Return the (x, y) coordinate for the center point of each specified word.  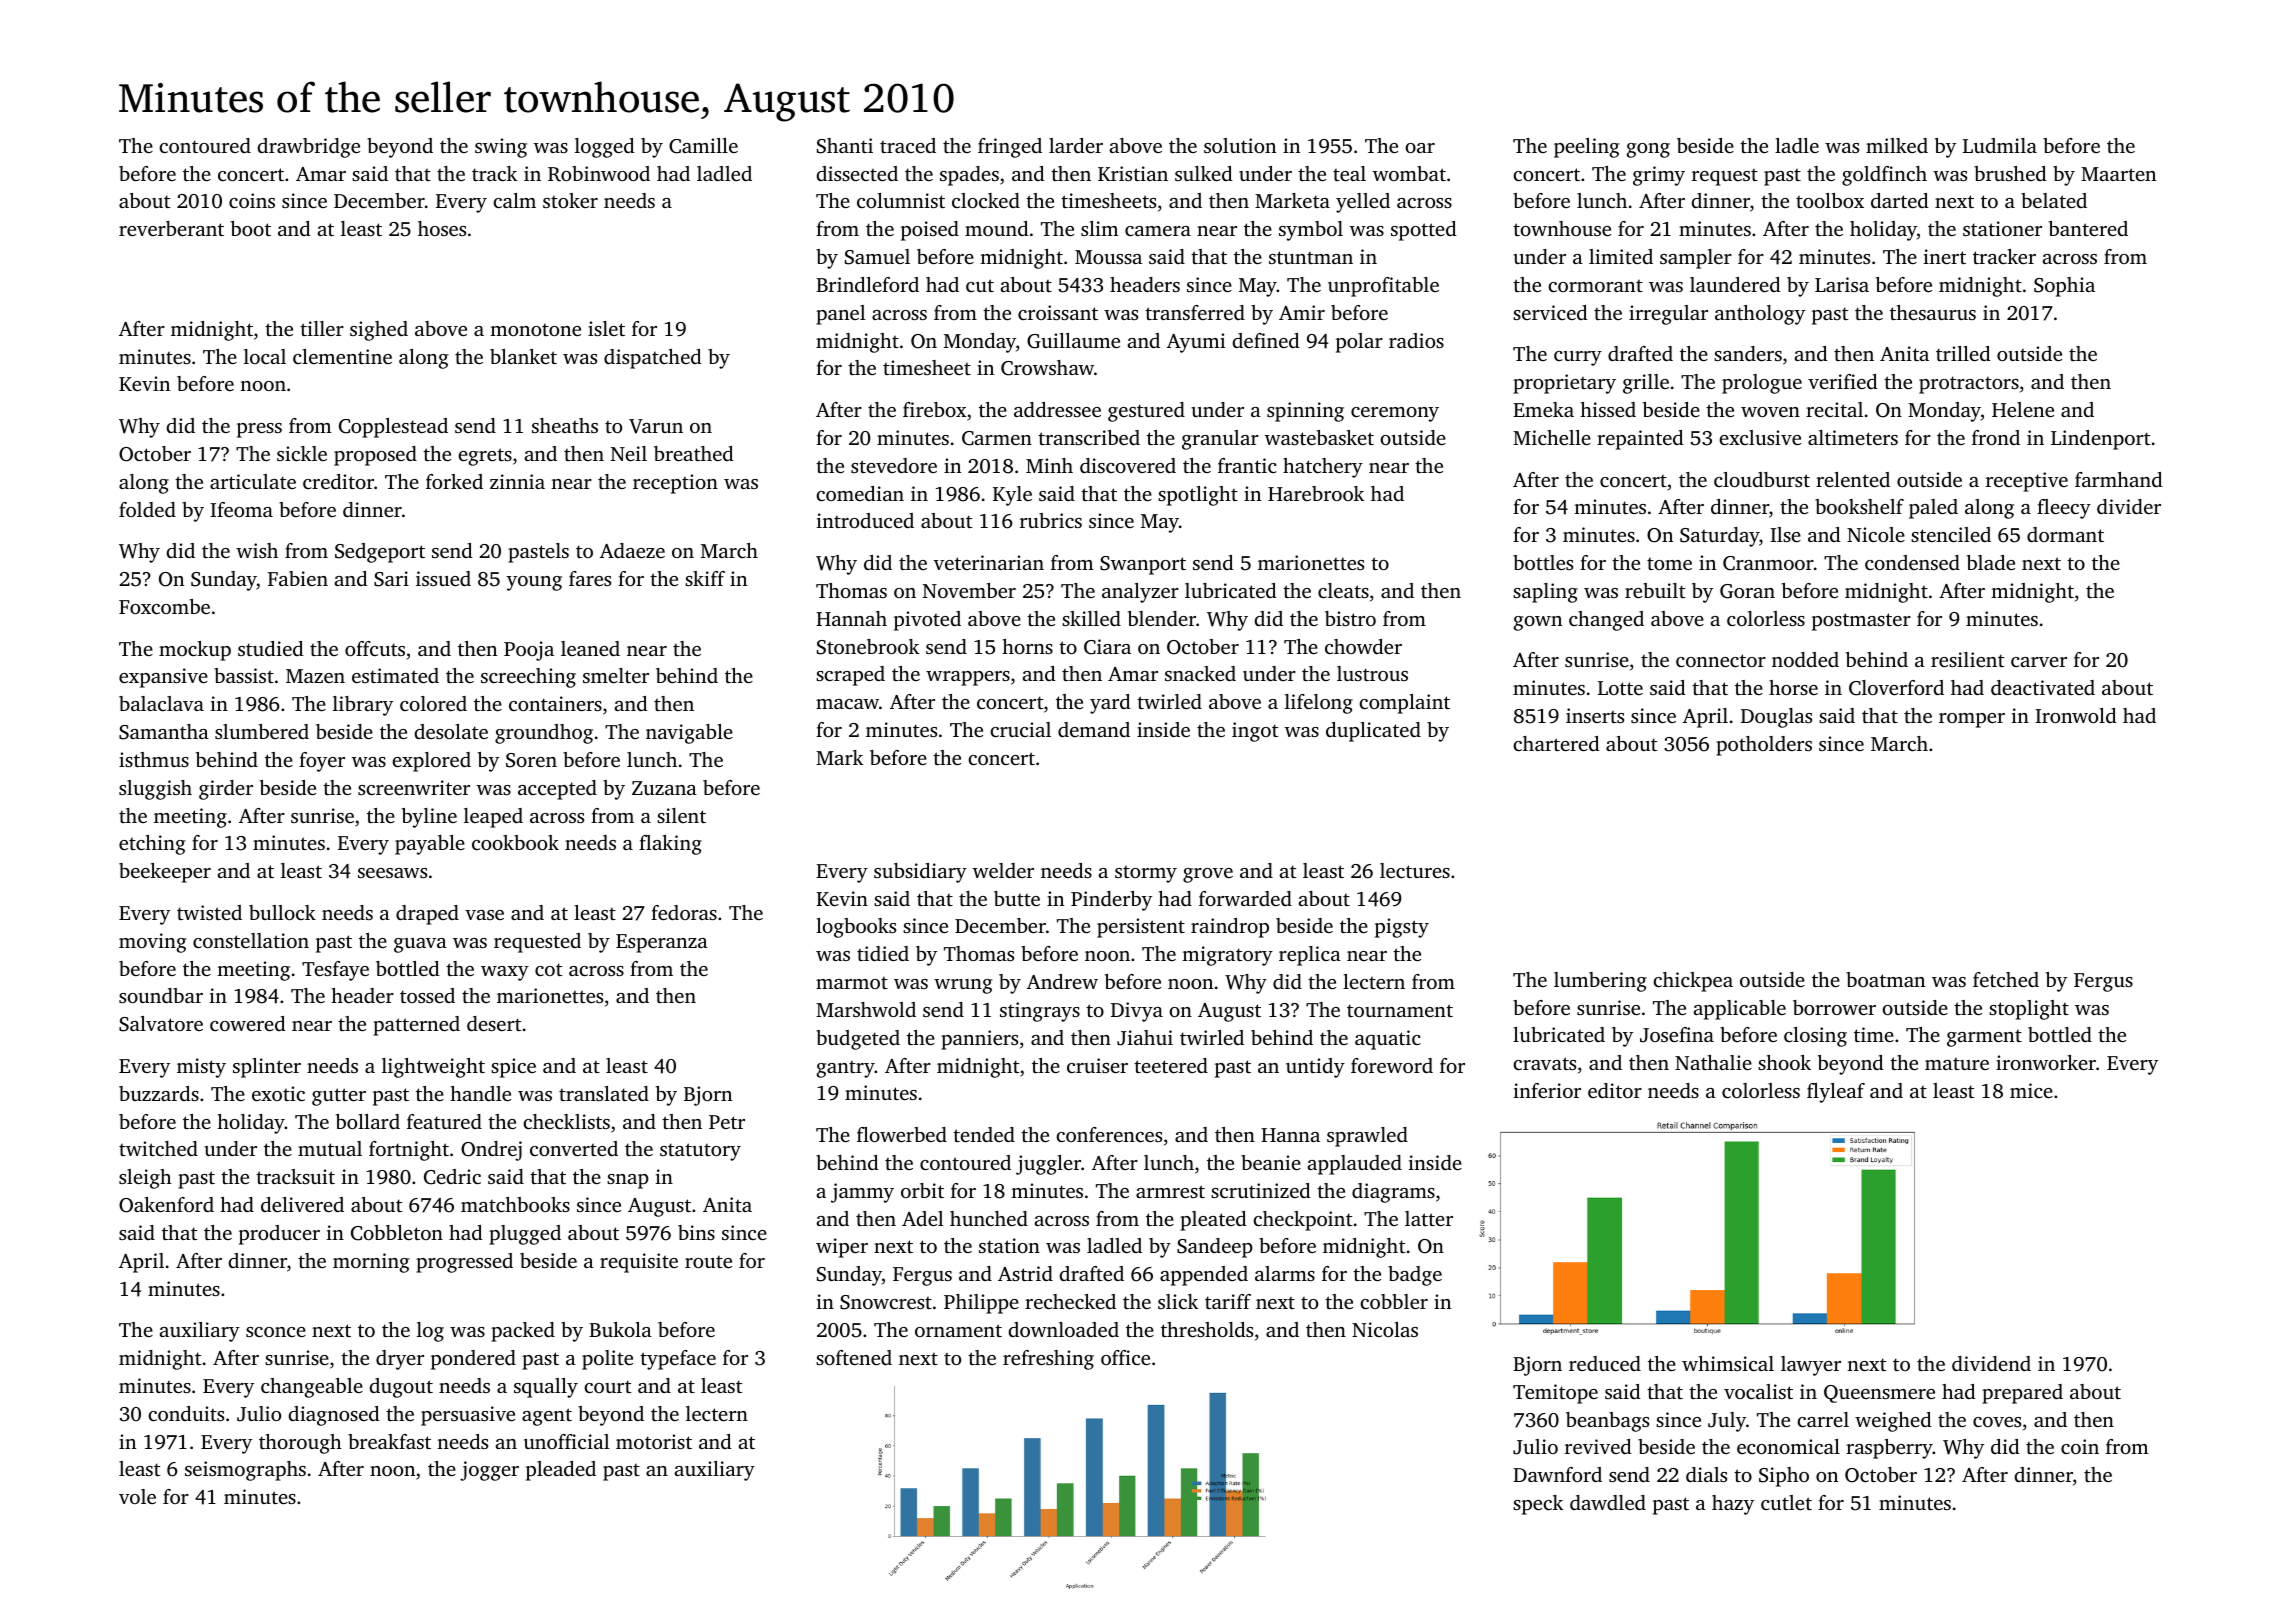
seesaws (392, 873)
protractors (1969, 385)
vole (137, 1496)
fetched (2006, 979)
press (259, 430)
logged (605, 148)
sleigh (145, 1179)
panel (841, 315)
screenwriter (414, 787)
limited (1621, 256)
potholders (1764, 746)
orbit (922, 1190)
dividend (1991, 1363)
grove (1208, 875)
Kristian (1133, 173)
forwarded (1245, 898)
